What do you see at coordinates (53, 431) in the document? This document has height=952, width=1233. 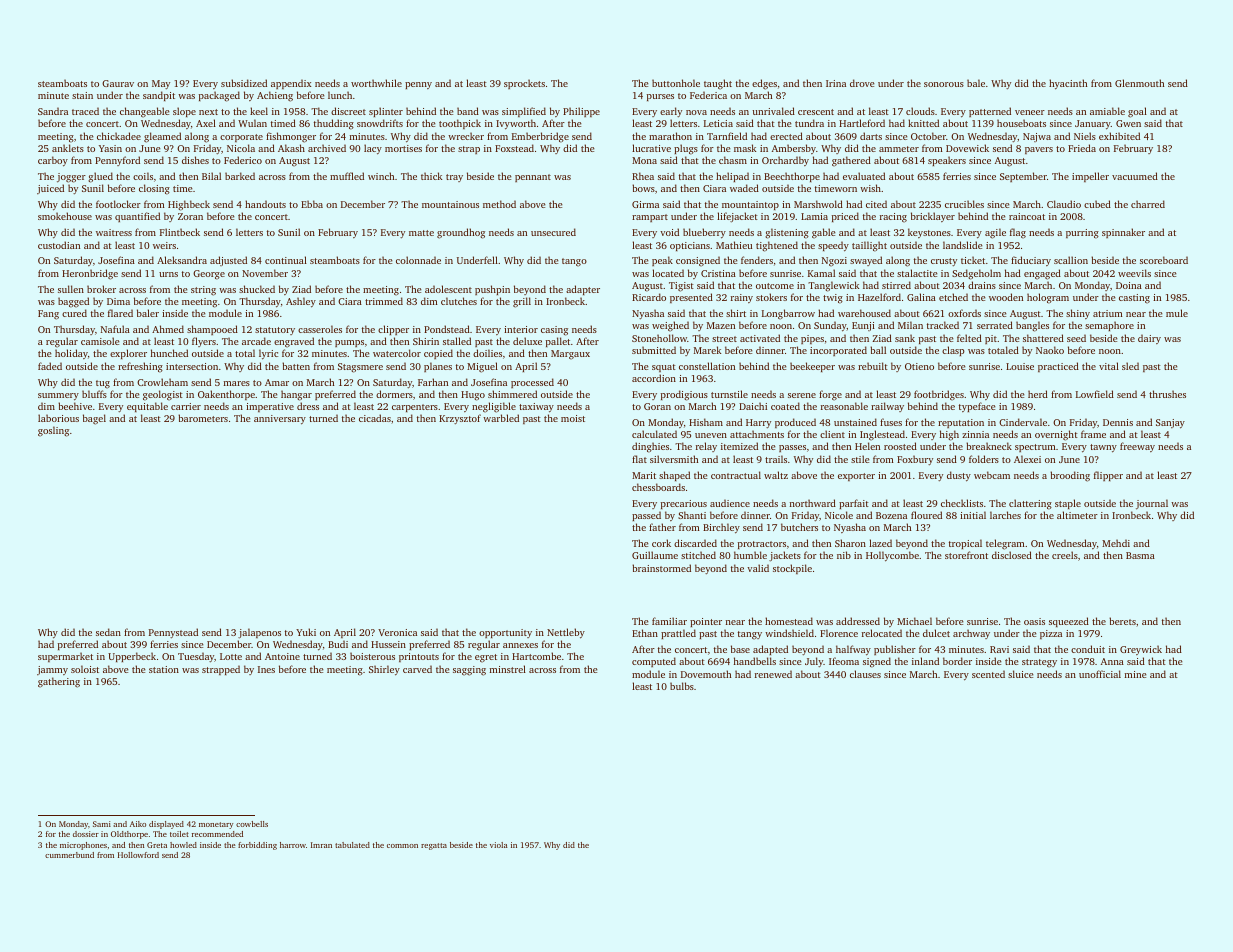 I see `gosling` at bounding box center [53, 431].
